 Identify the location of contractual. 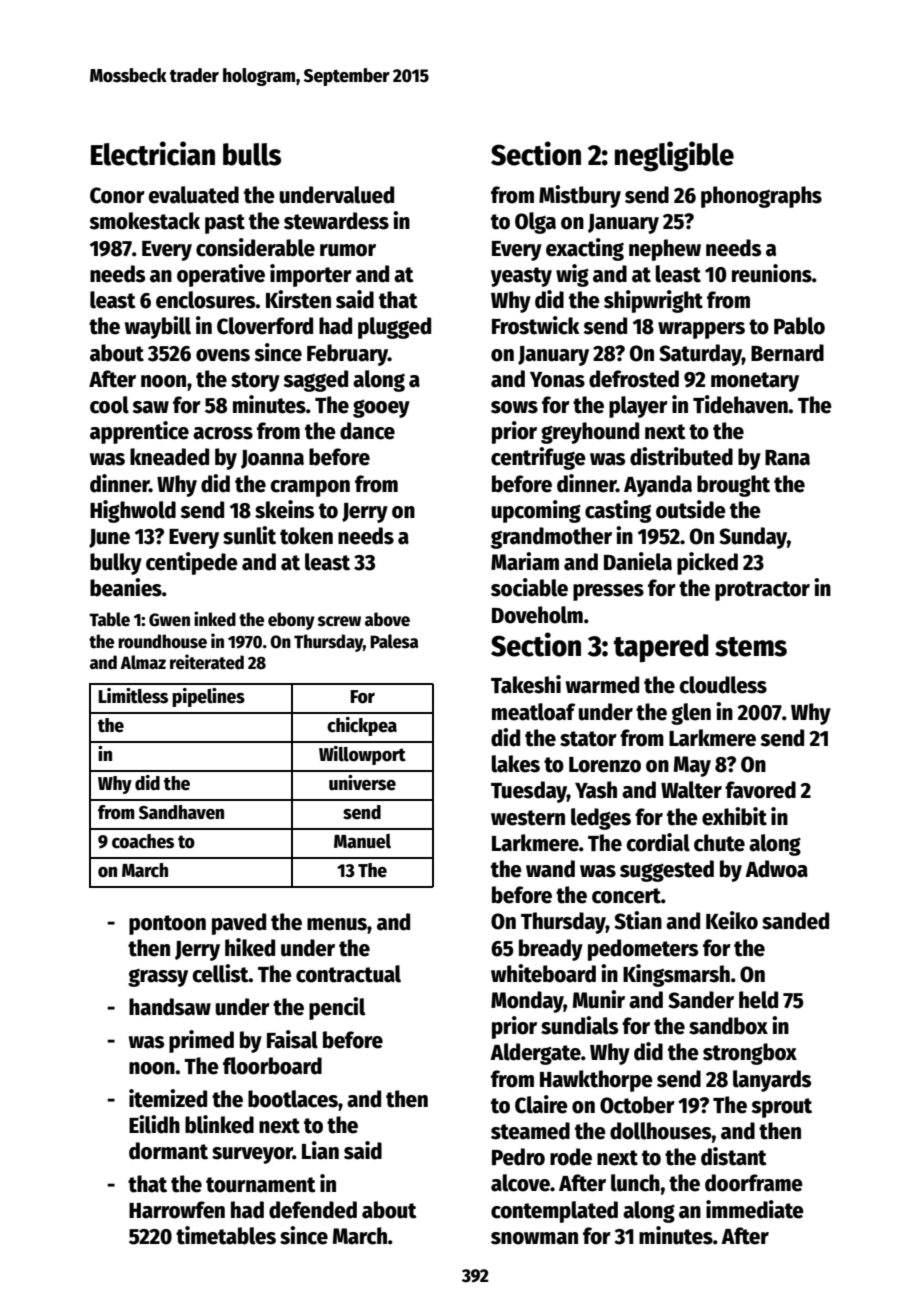
(348, 974).
